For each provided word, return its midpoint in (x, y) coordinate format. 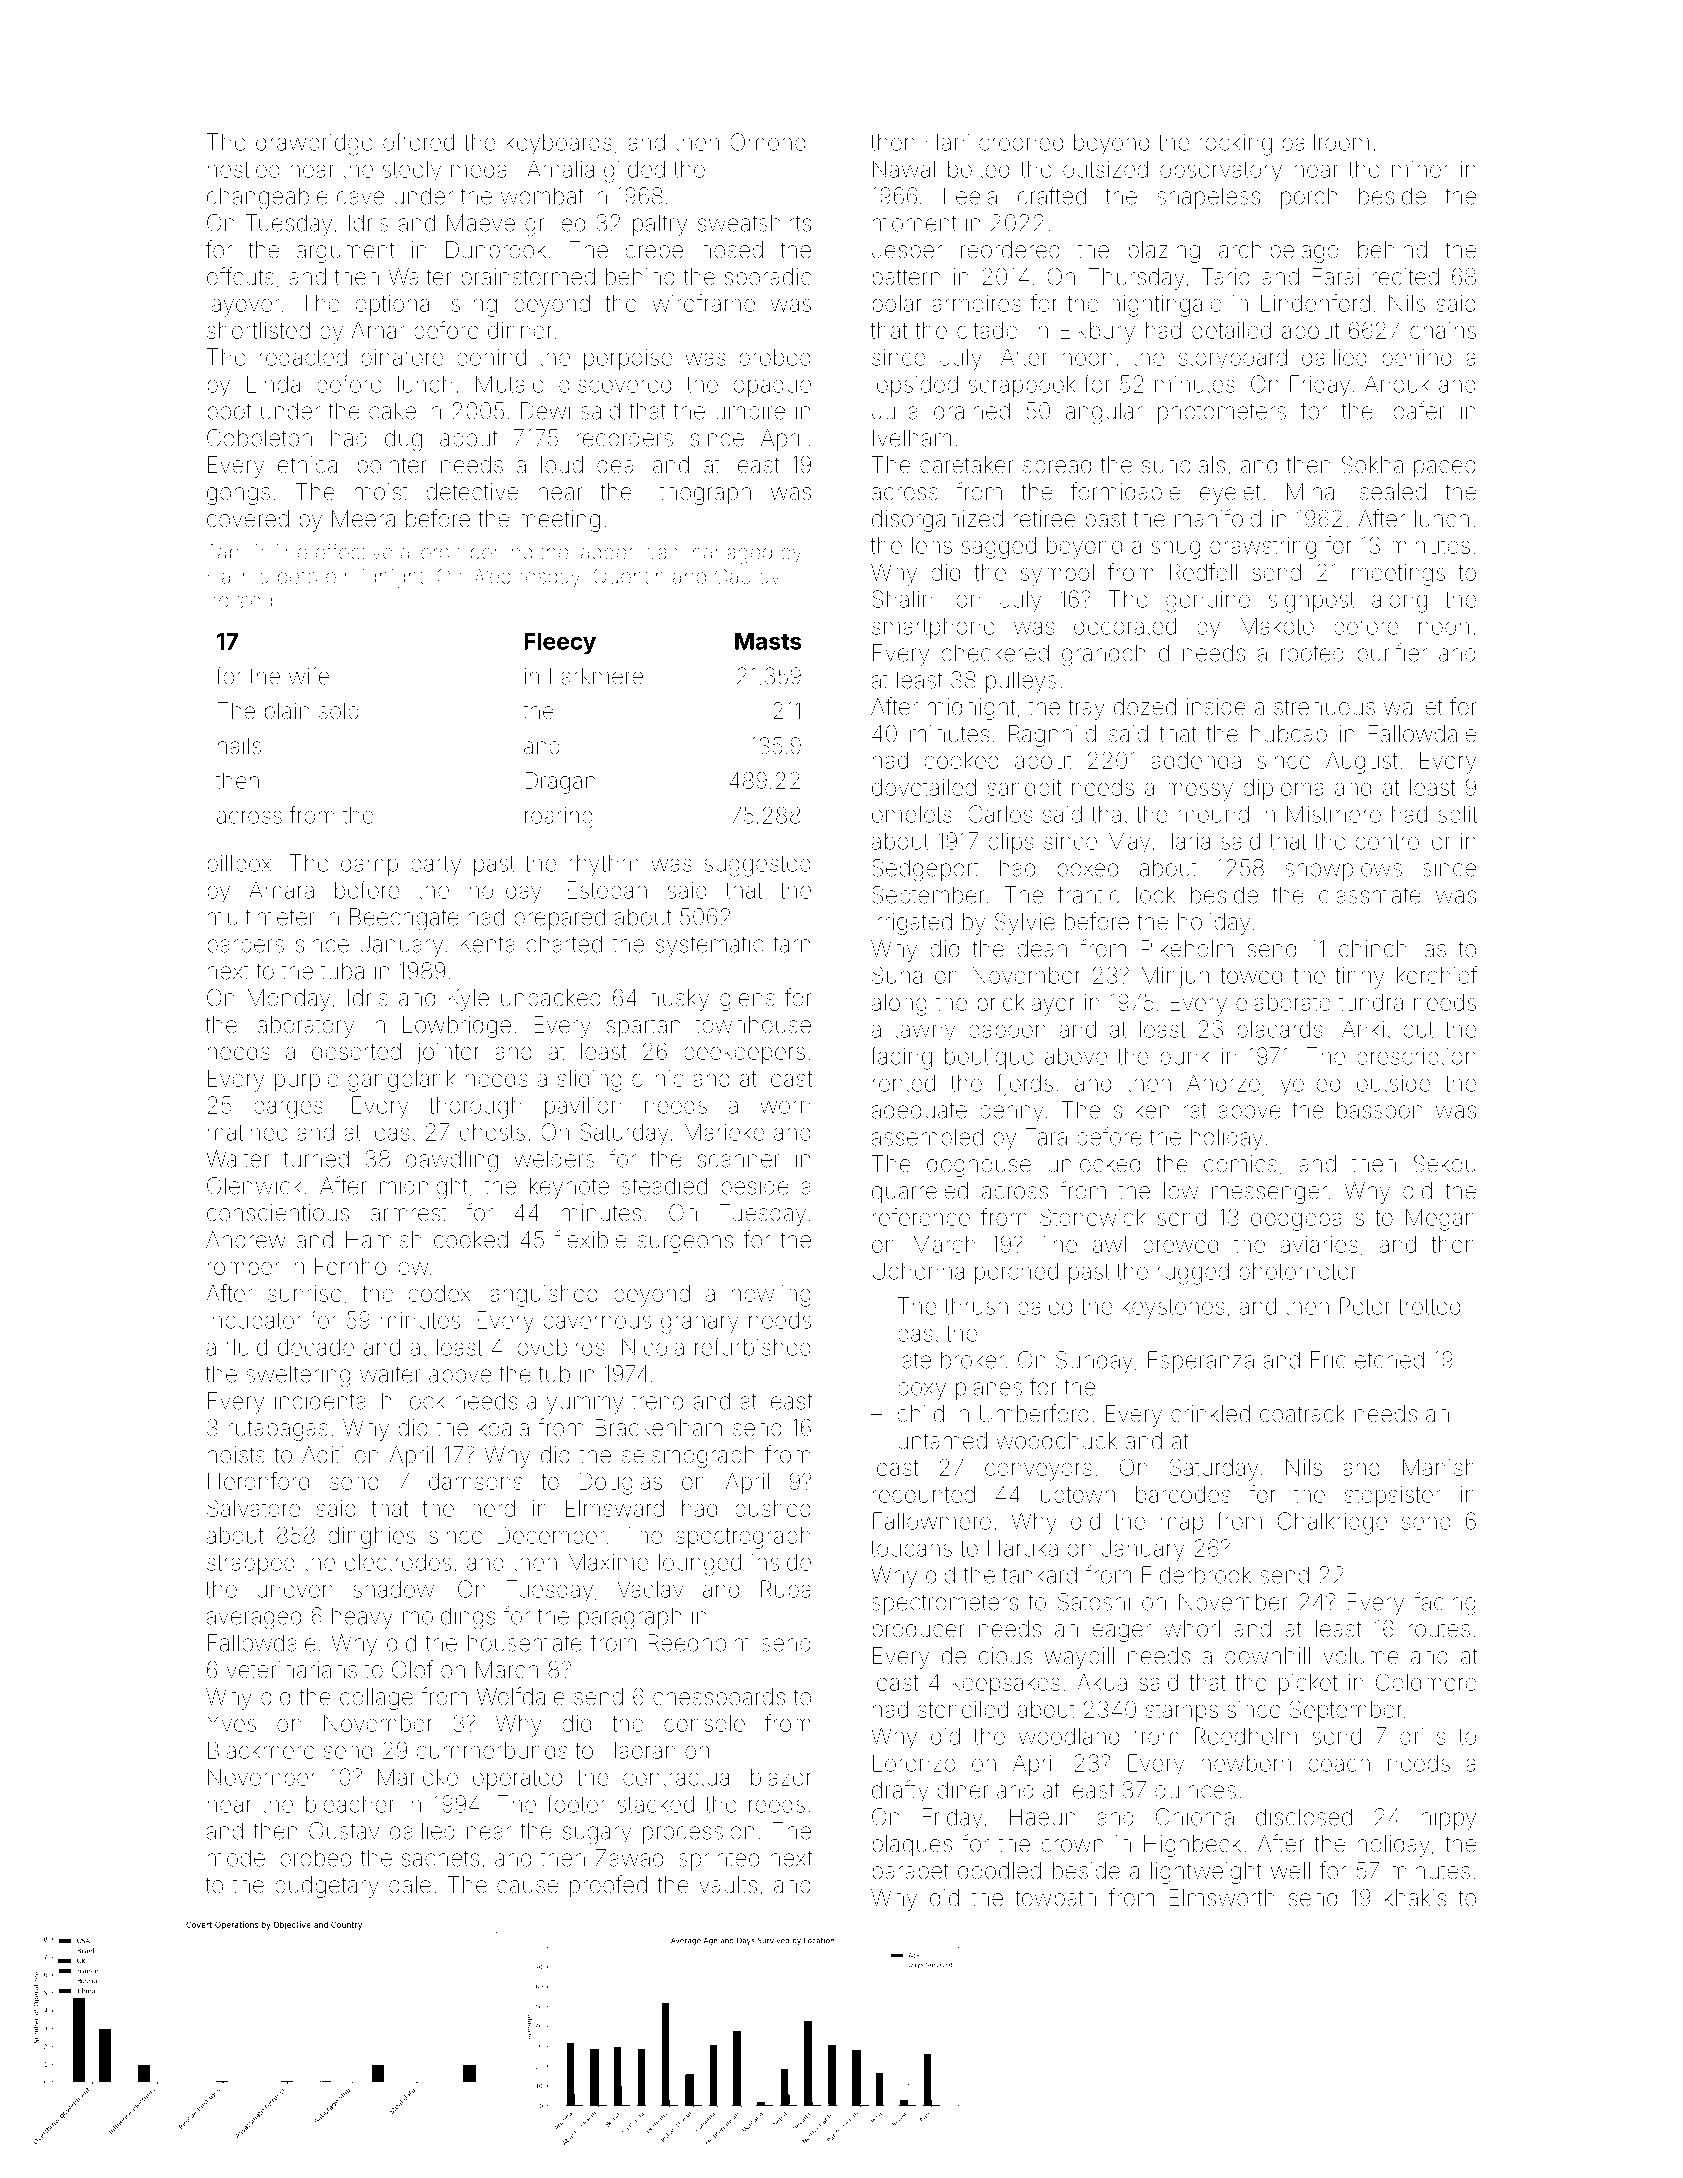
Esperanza (1201, 1362)
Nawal (904, 169)
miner (1420, 169)
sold (339, 711)
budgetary (327, 1887)
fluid (246, 1346)
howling (771, 1296)
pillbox (240, 865)
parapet (911, 1873)
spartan (643, 1028)
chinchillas (1392, 949)
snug (1176, 550)
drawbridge (314, 144)
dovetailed (924, 787)
